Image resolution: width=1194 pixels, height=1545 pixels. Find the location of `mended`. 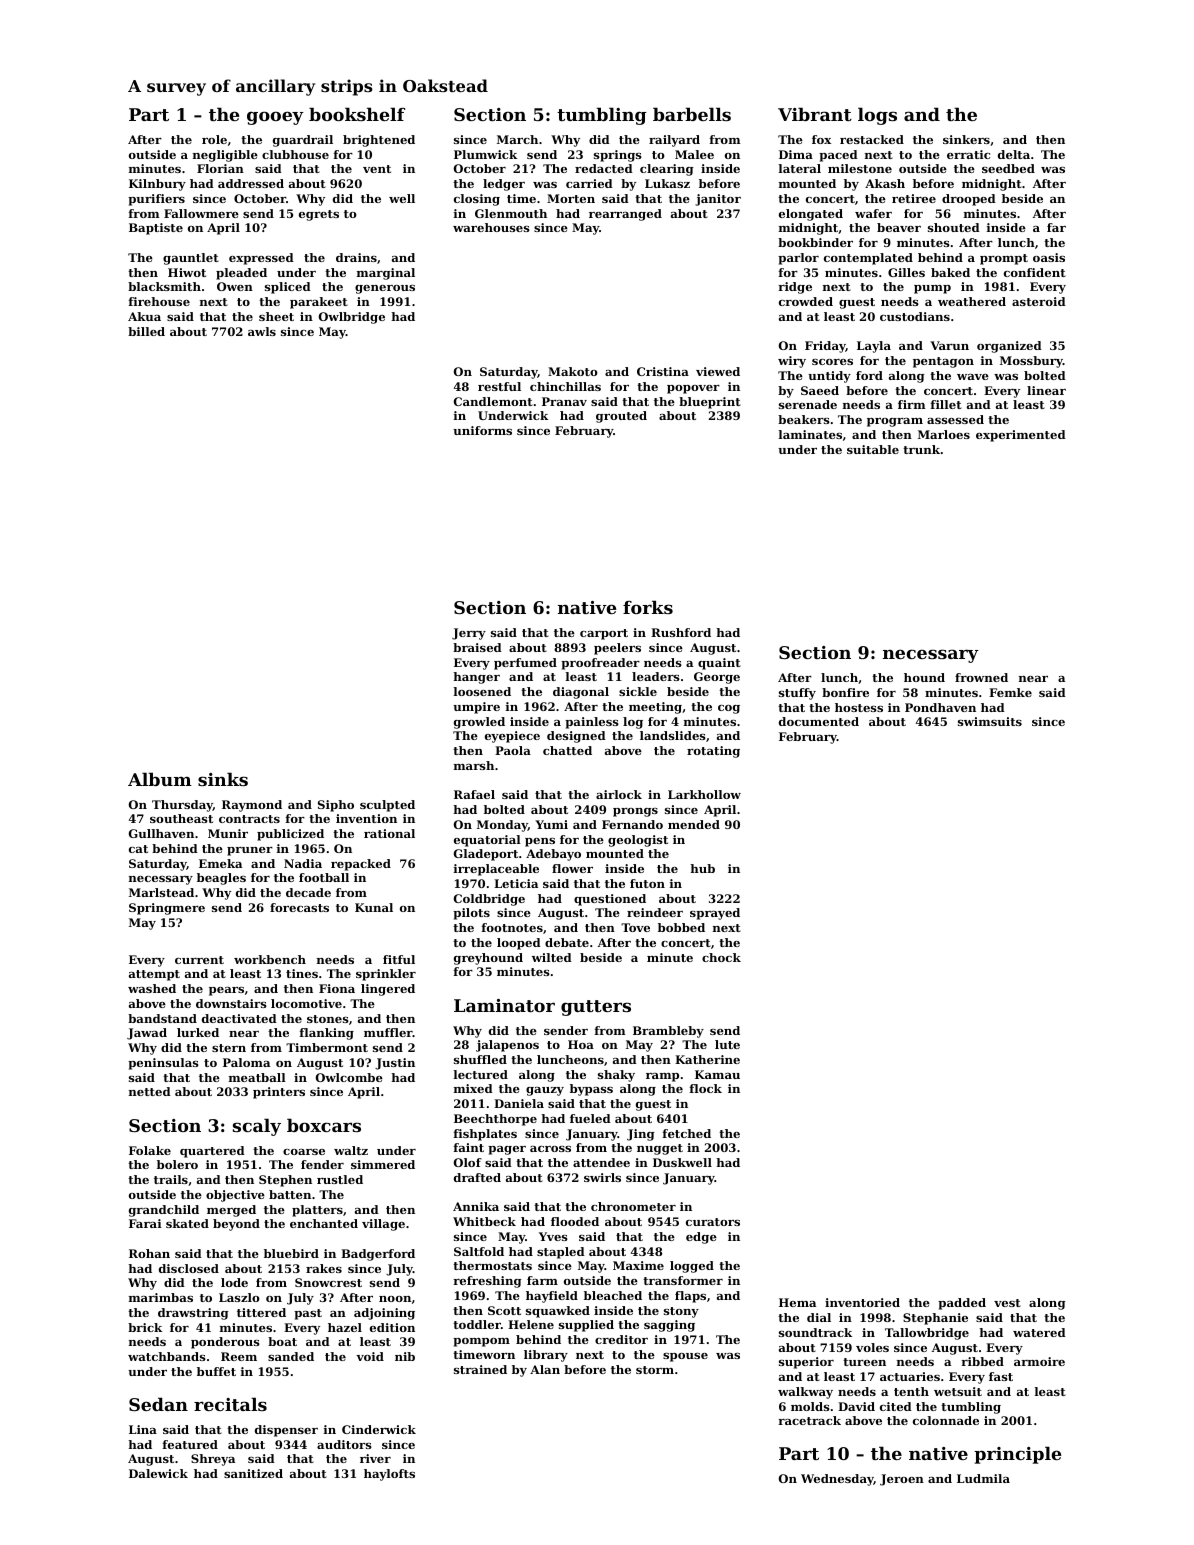

mended is located at coordinates (694, 824).
